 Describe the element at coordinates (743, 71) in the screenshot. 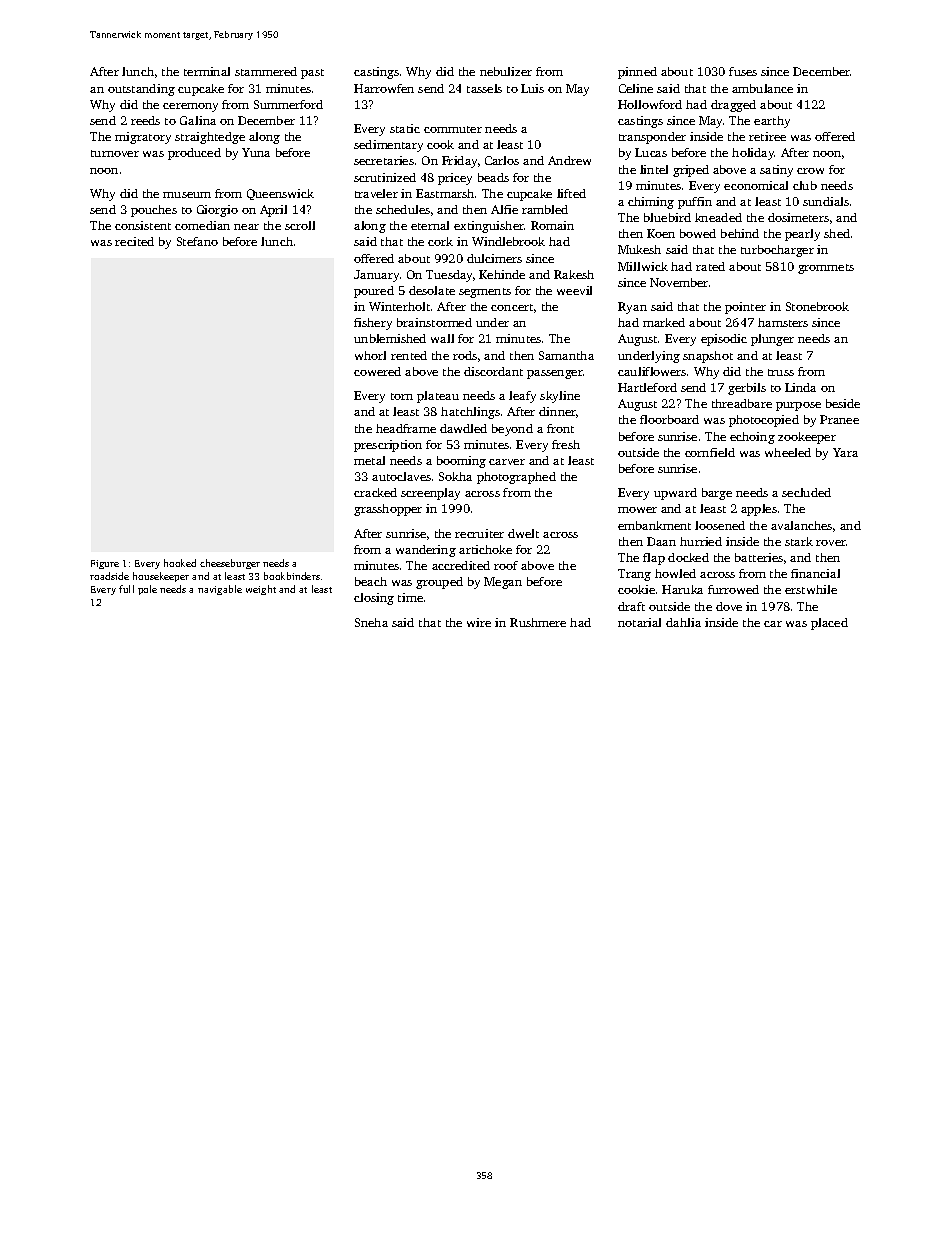

I see `fuses` at that location.
